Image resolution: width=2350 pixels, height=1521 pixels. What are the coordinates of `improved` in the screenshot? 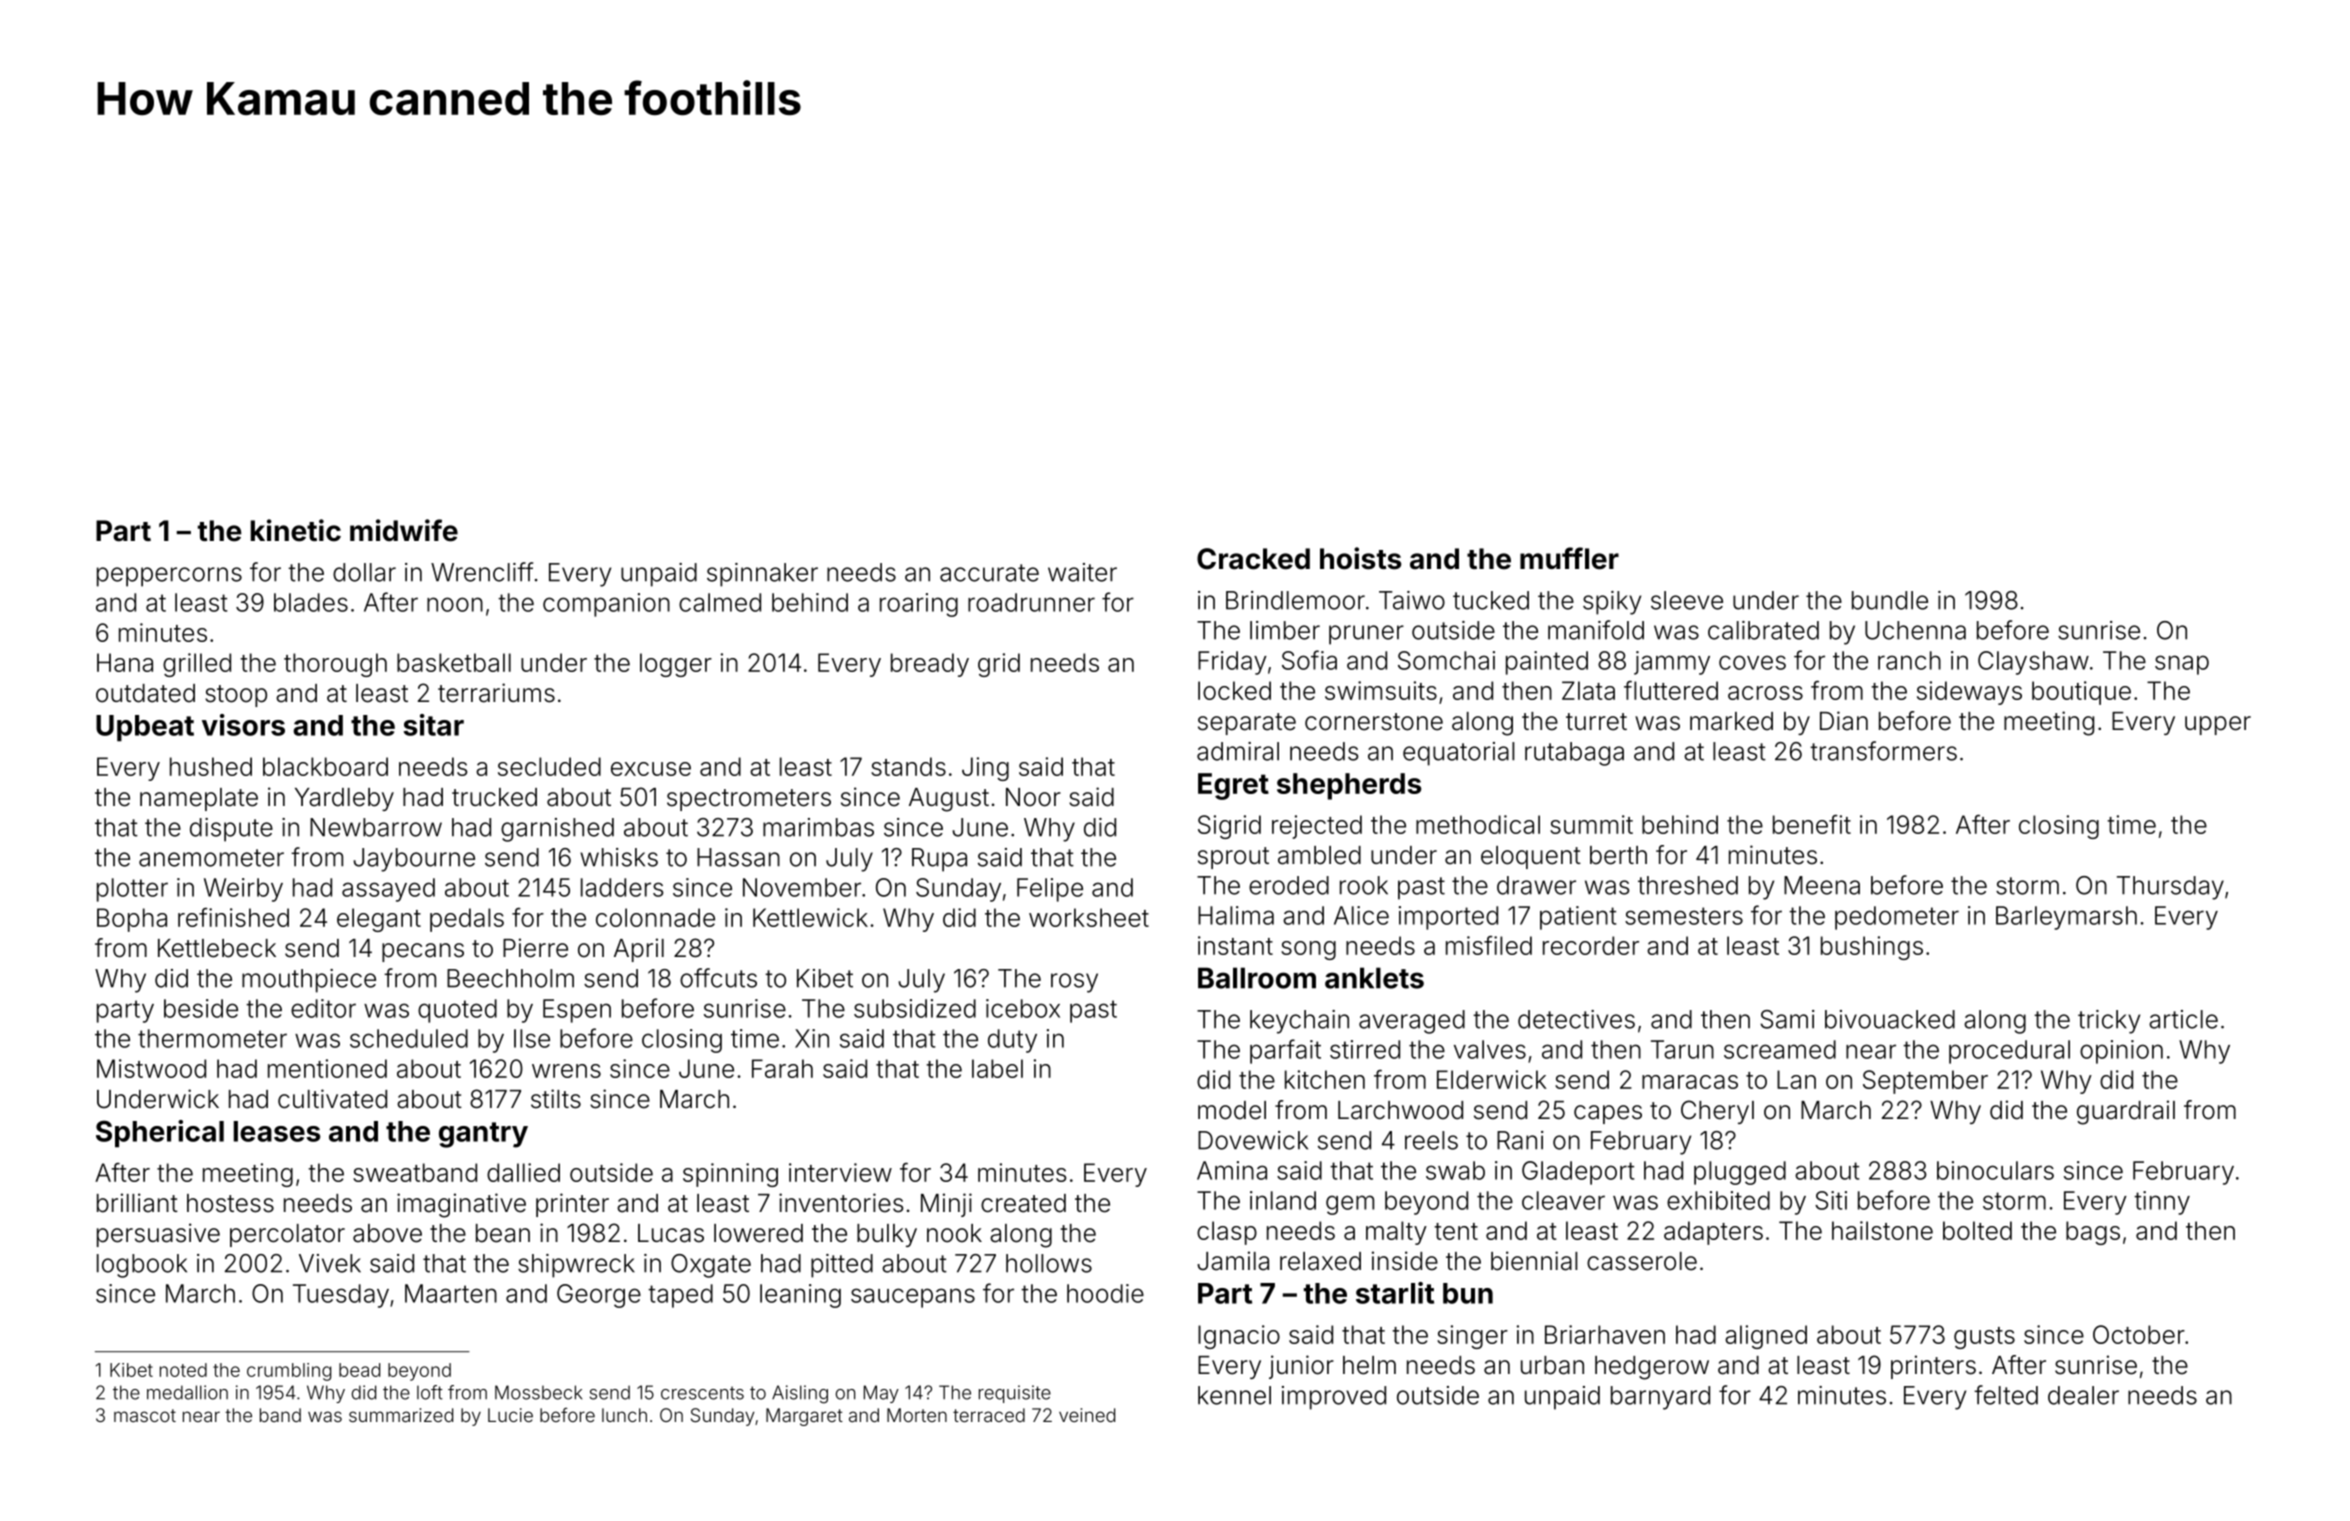 It's located at (1334, 1398).
